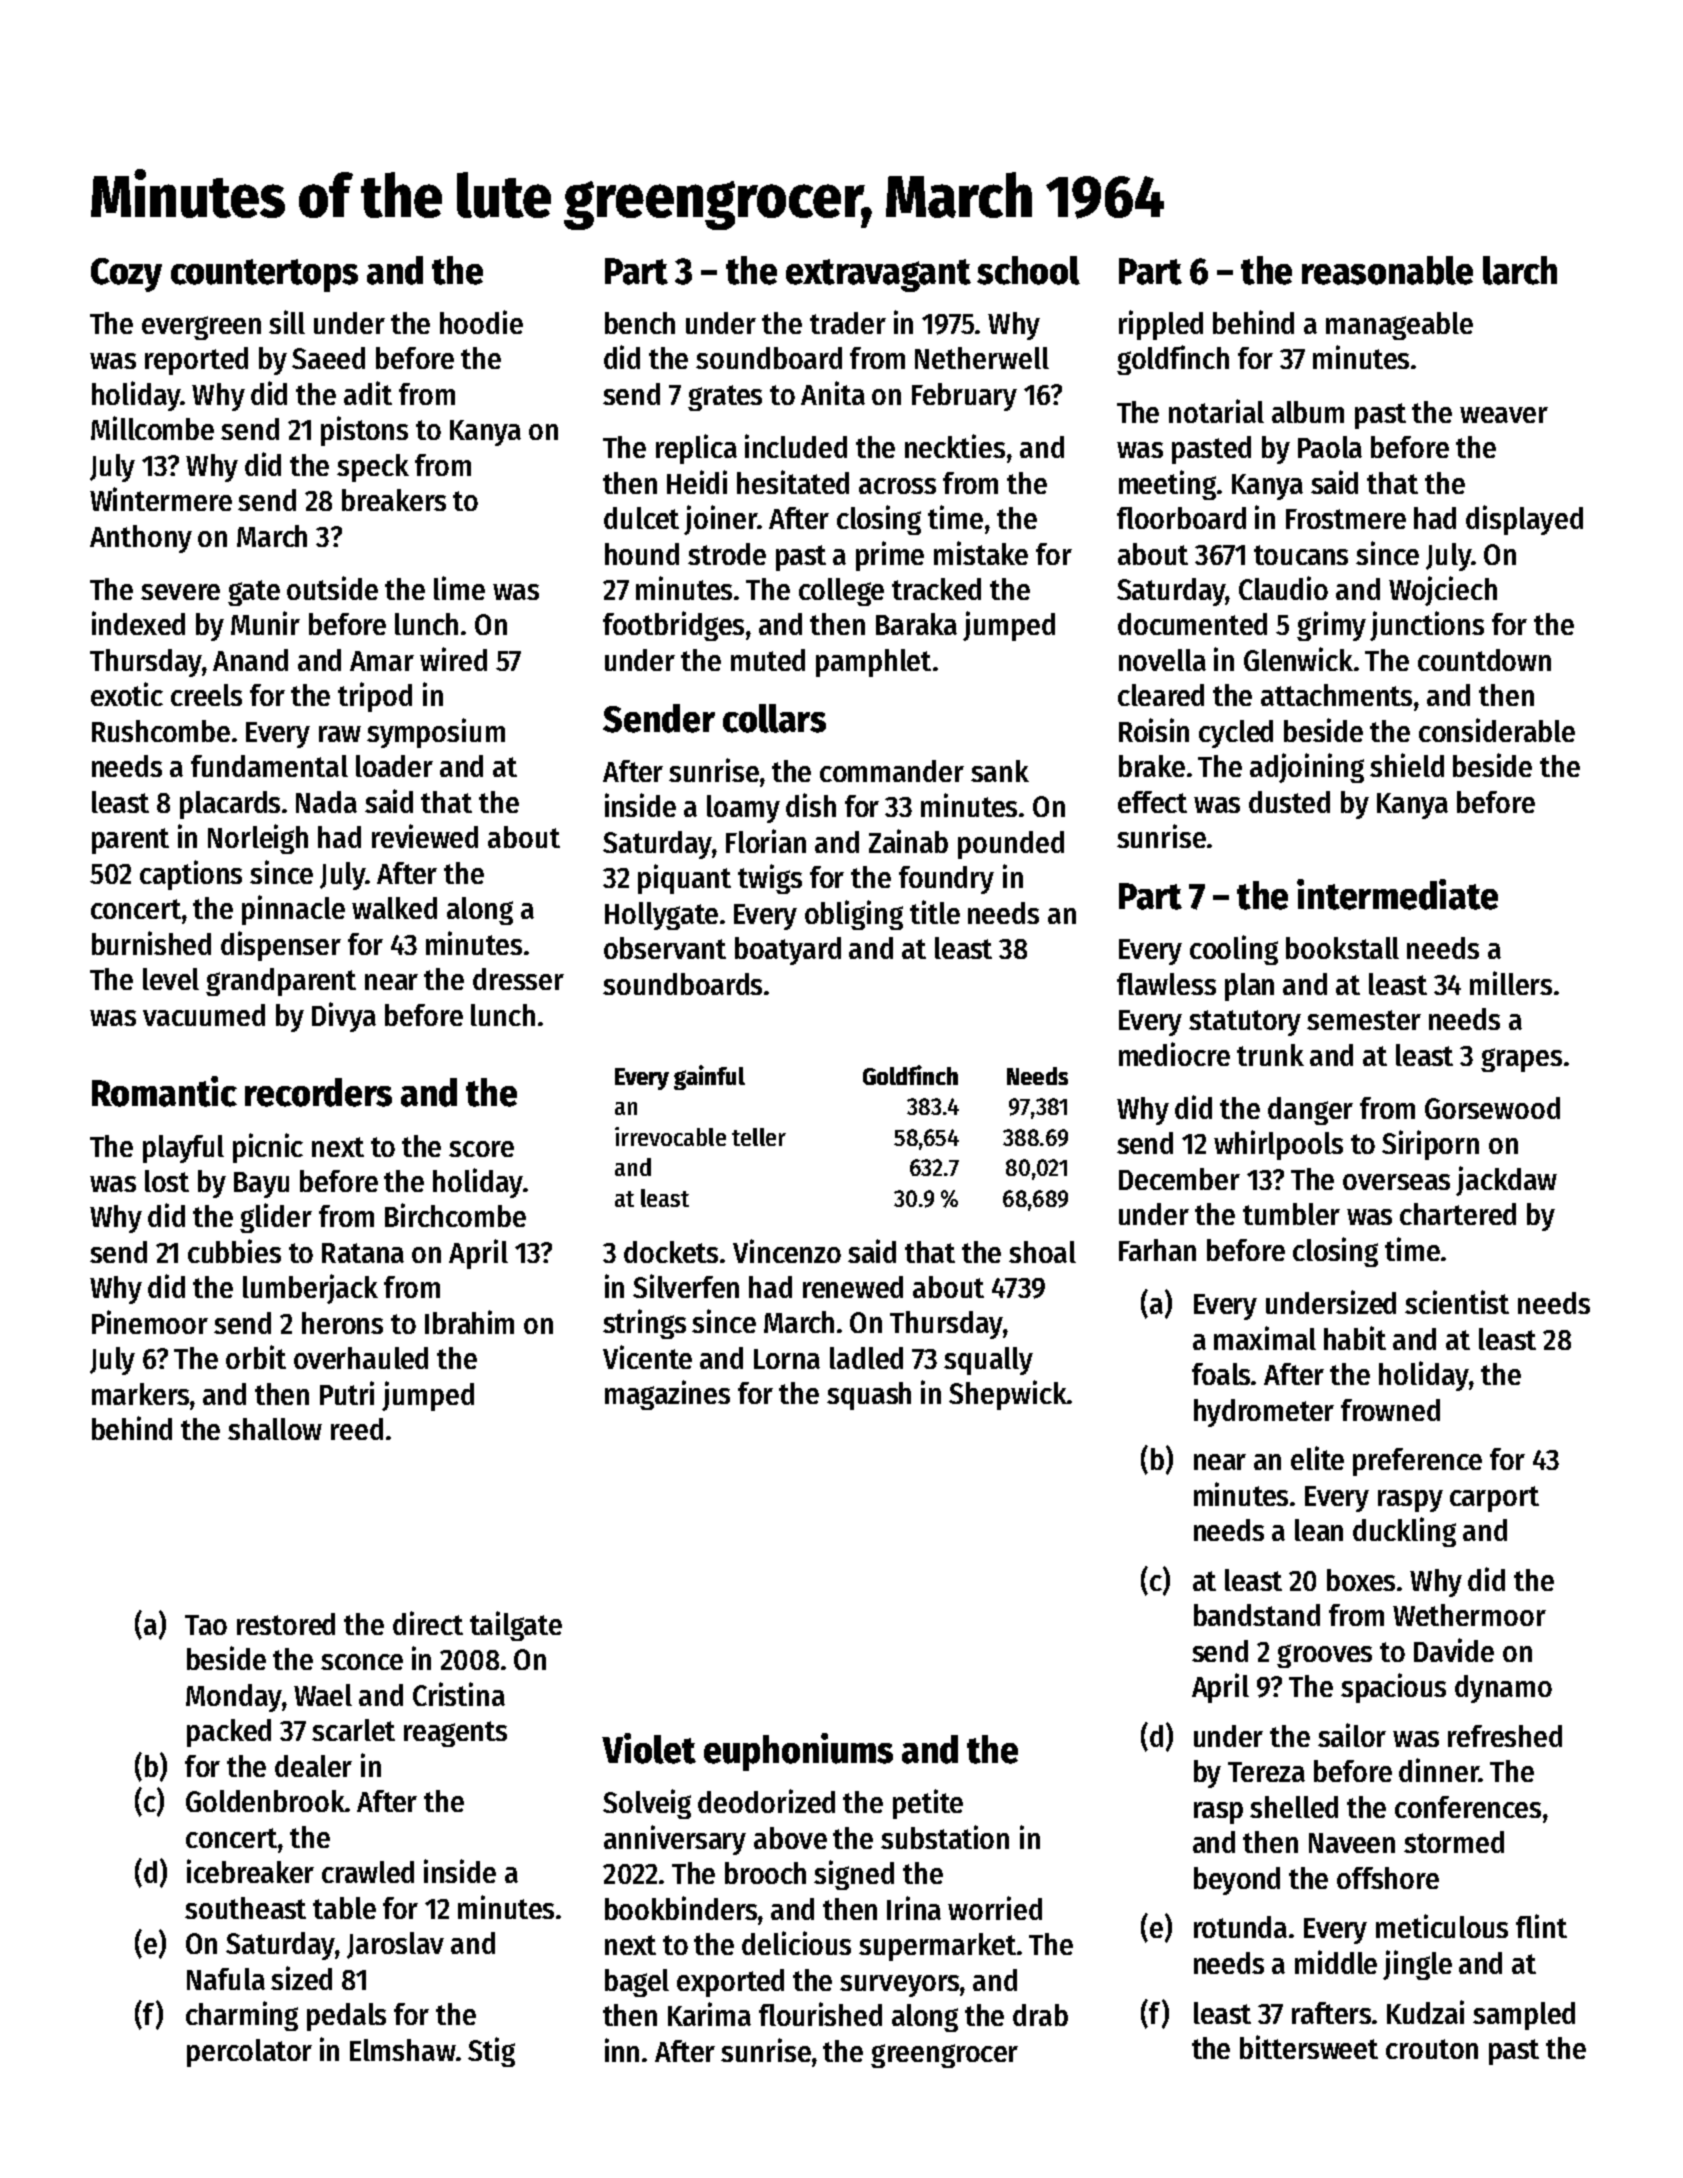 The width and height of the screenshot is (1683, 2178). What do you see at coordinates (275, 1429) in the screenshot?
I see `shallow` at bounding box center [275, 1429].
